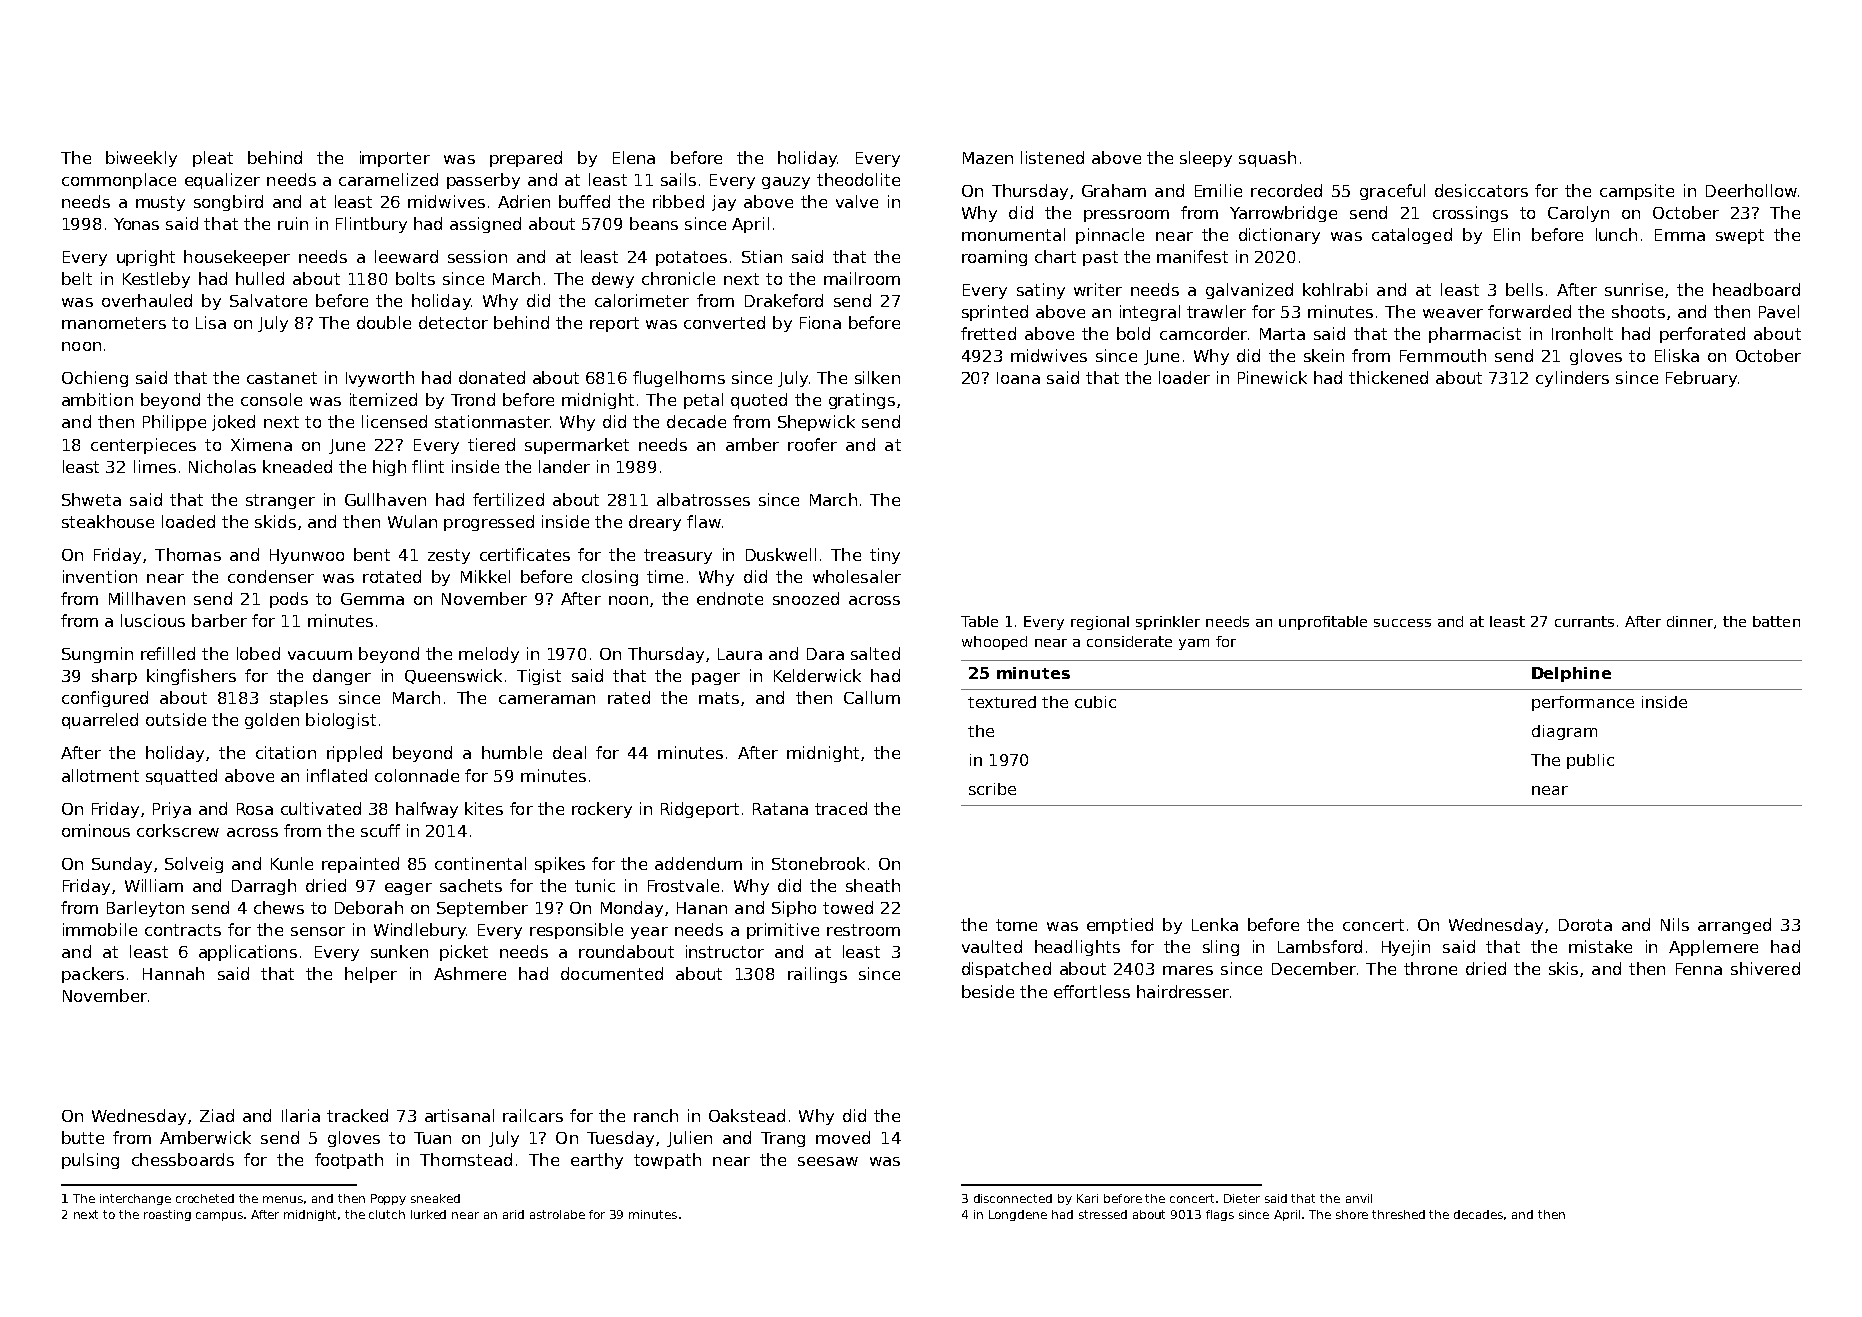  Describe the element at coordinates (271, 399) in the page. I see `console` at that location.
